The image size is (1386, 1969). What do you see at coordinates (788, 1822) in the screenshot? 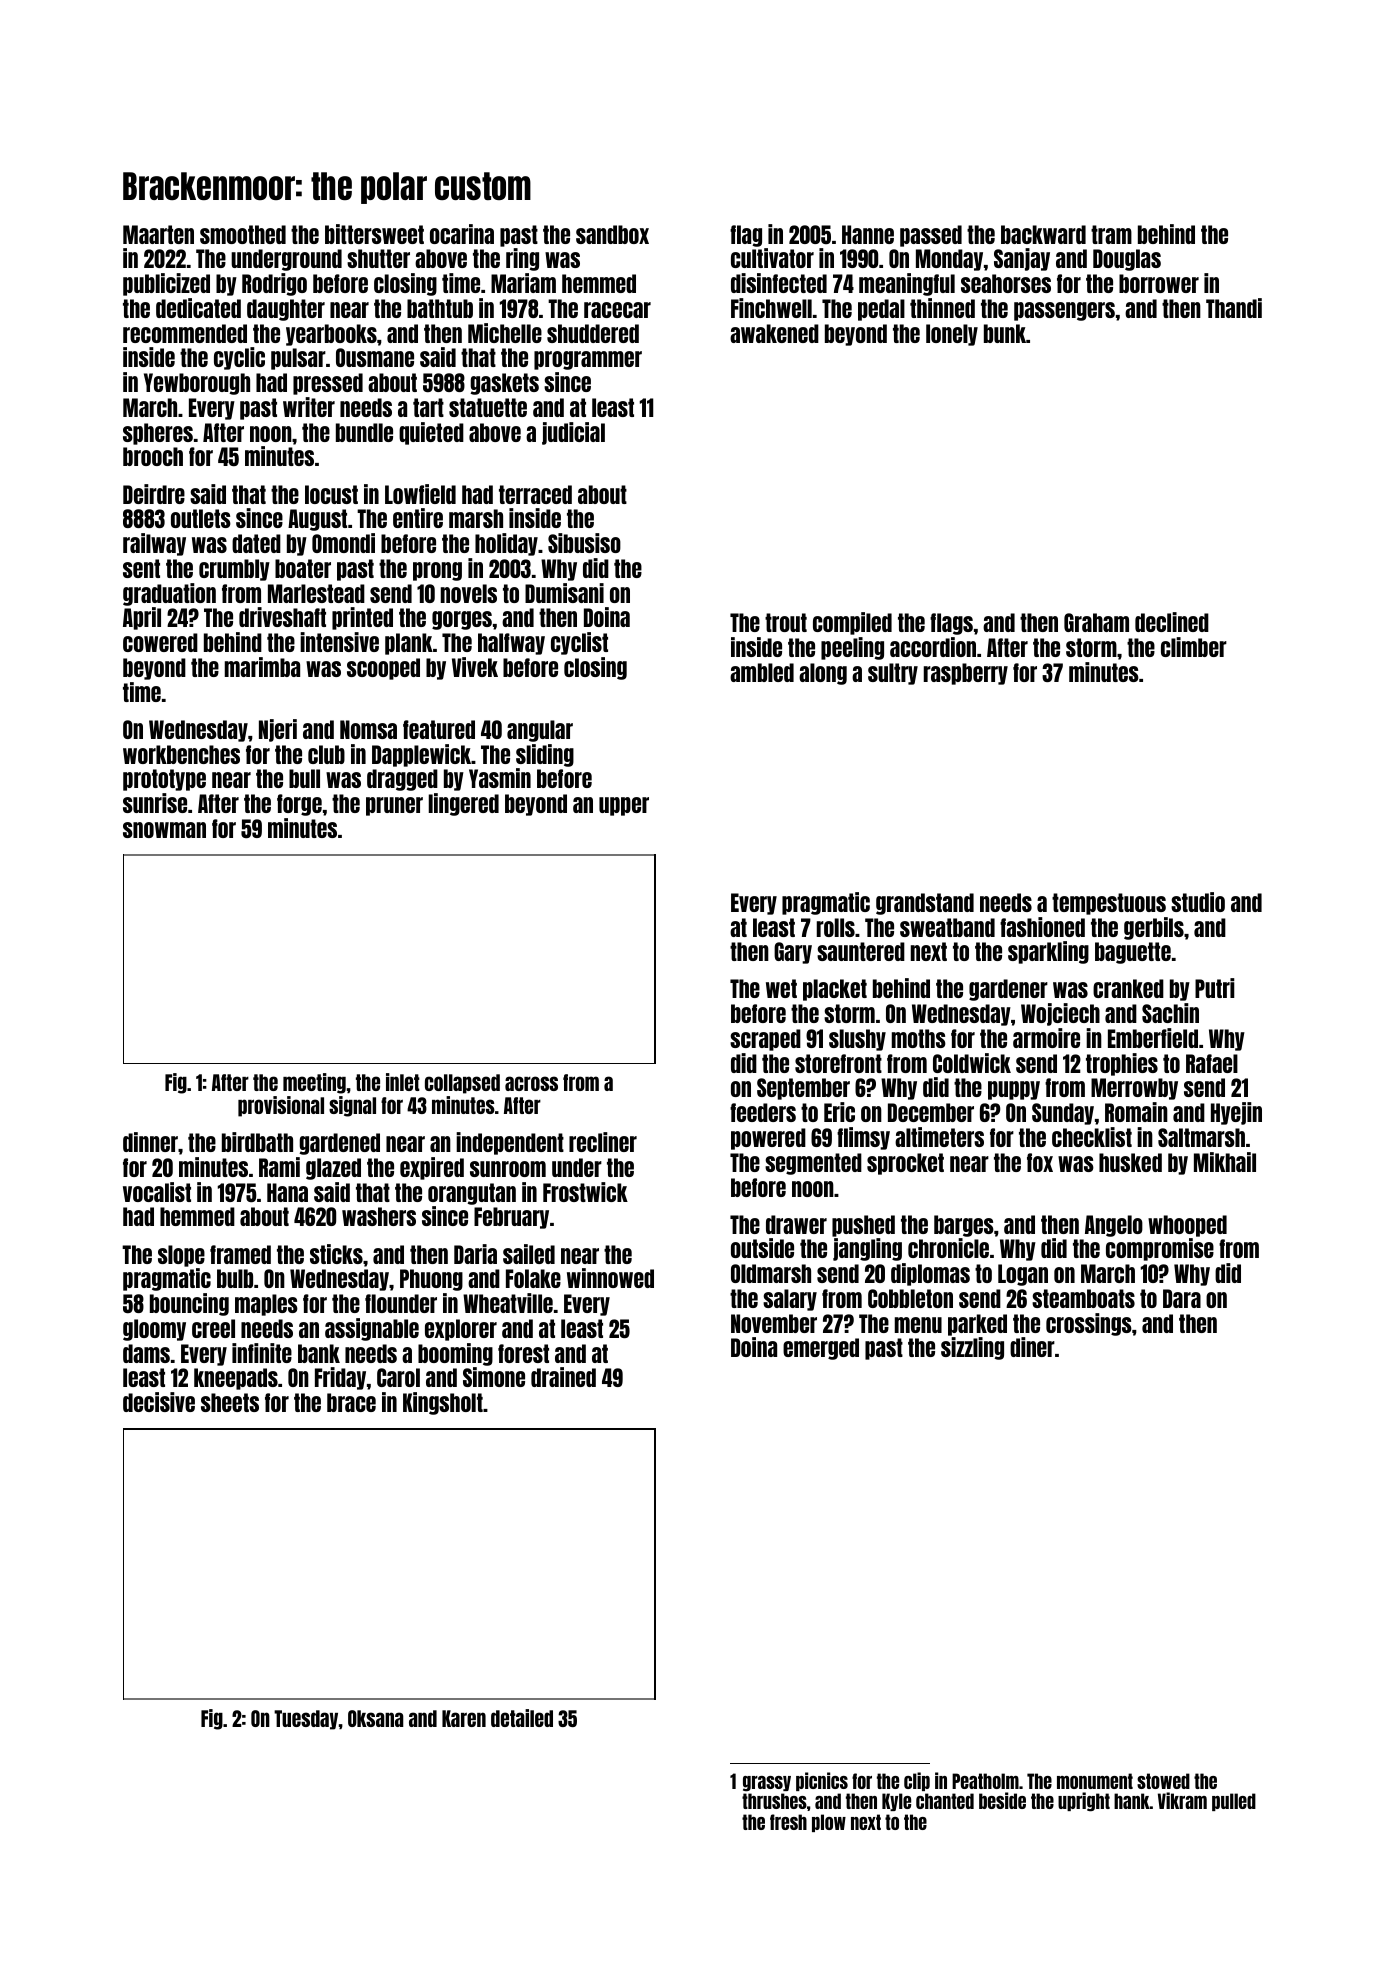
I see `fresh` at bounding box center [788, 1822].
